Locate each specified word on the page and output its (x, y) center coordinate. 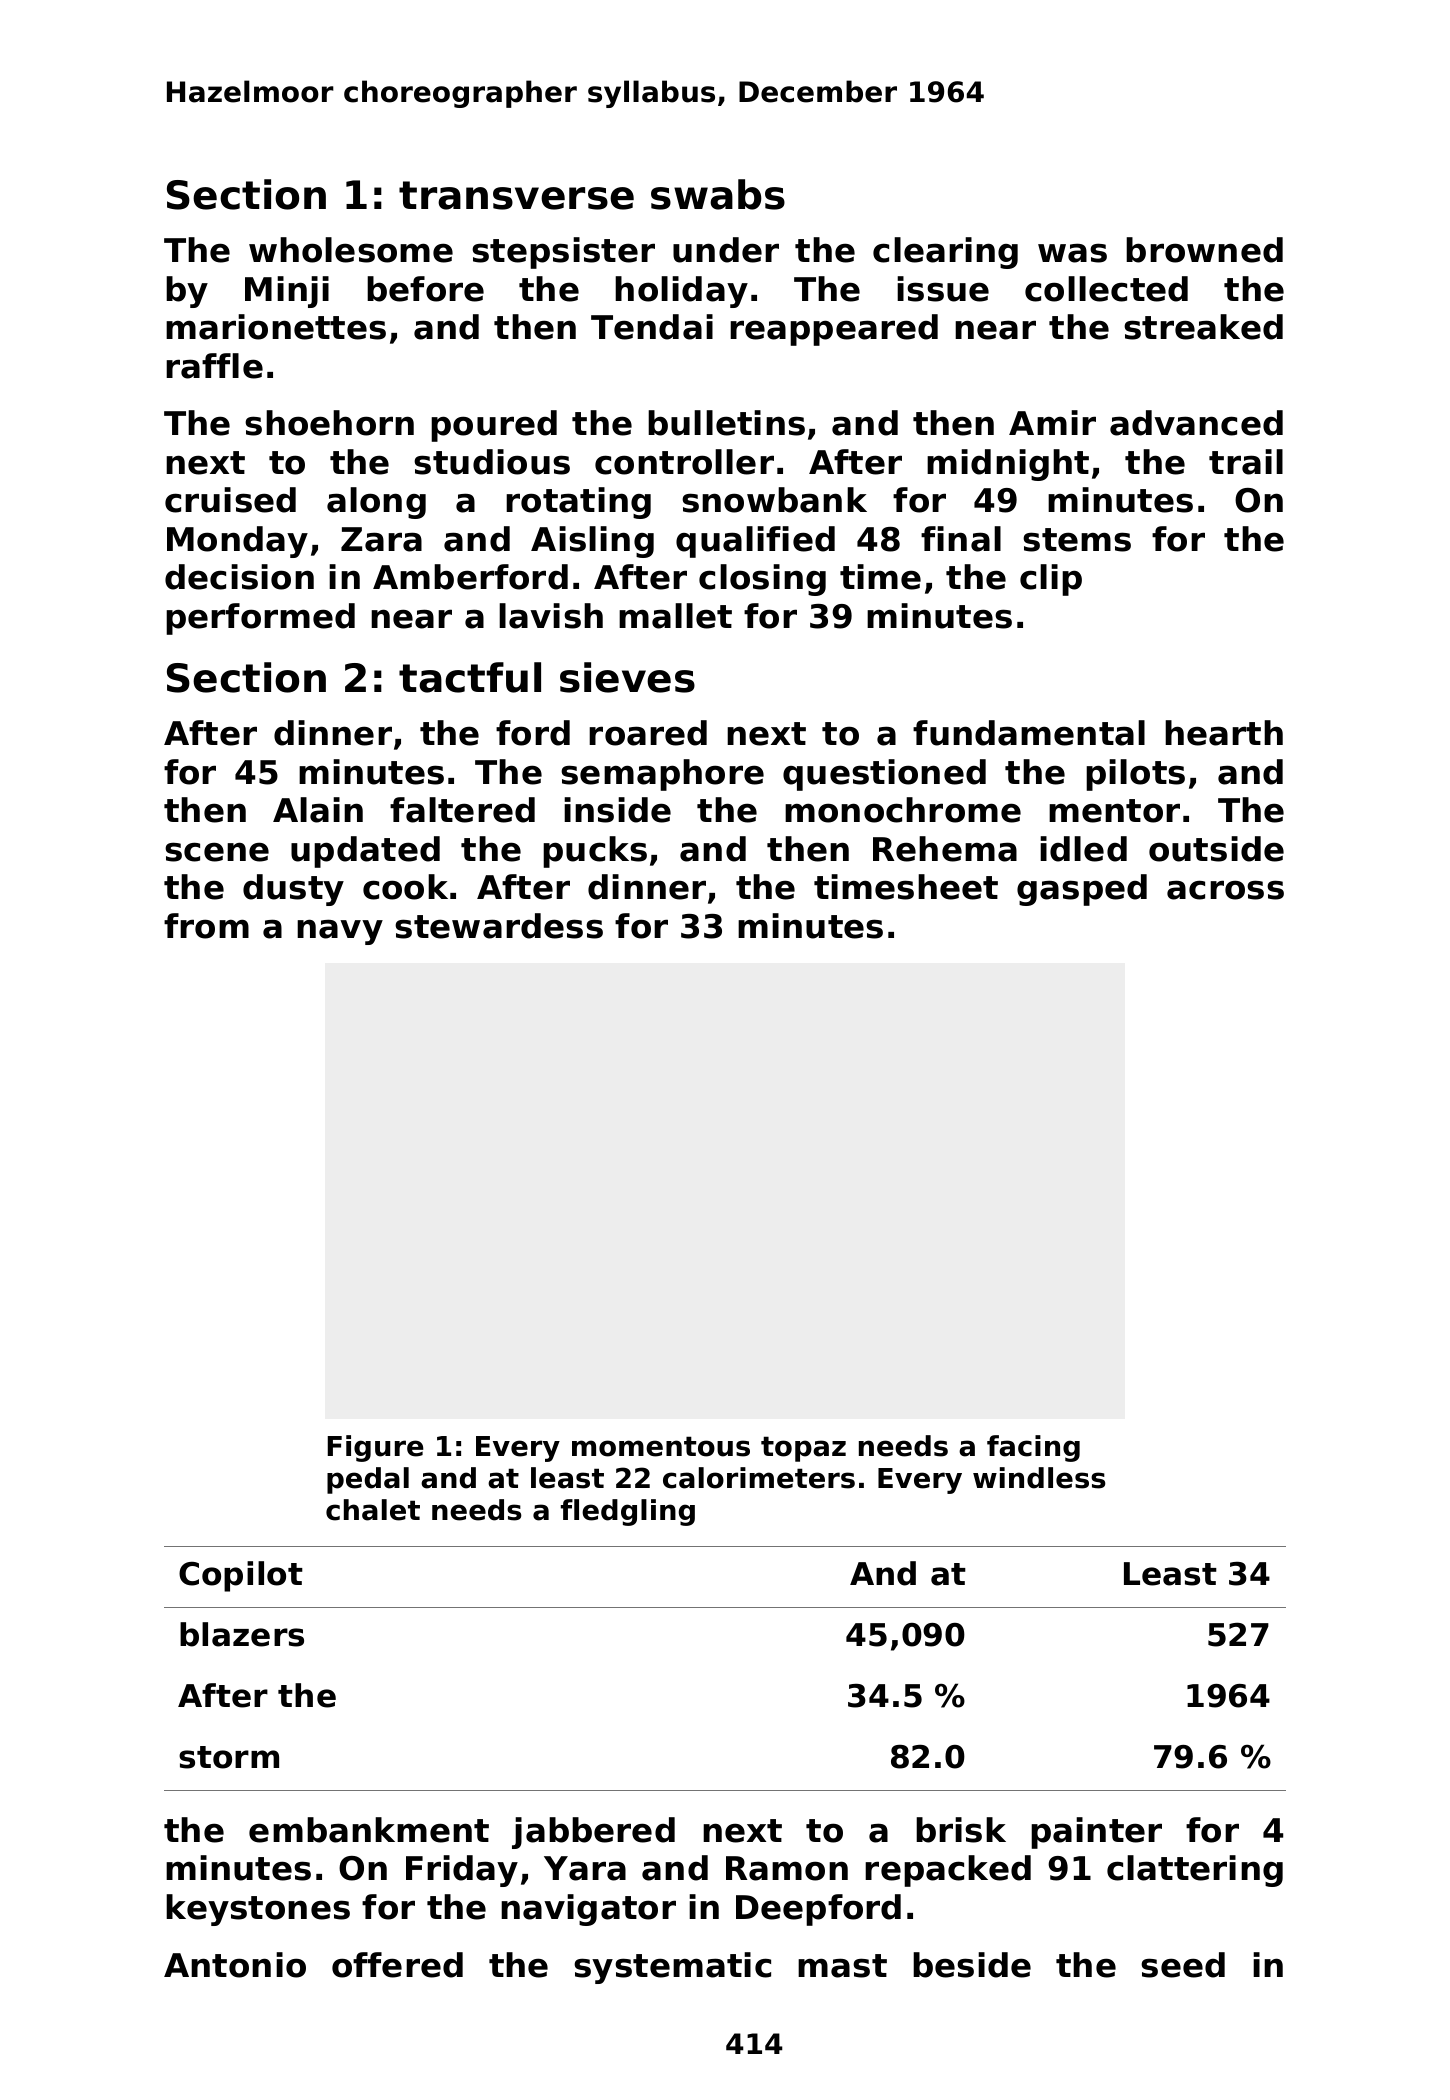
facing (1033, 1448)
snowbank (774, 500)
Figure (376, 1448)
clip (1051, 580)
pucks (595, 852)
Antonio (235, 1965)
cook (405, 887)
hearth (1224, 733)
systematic (672, 1968)
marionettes (276, 327)
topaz (803, 1449)
